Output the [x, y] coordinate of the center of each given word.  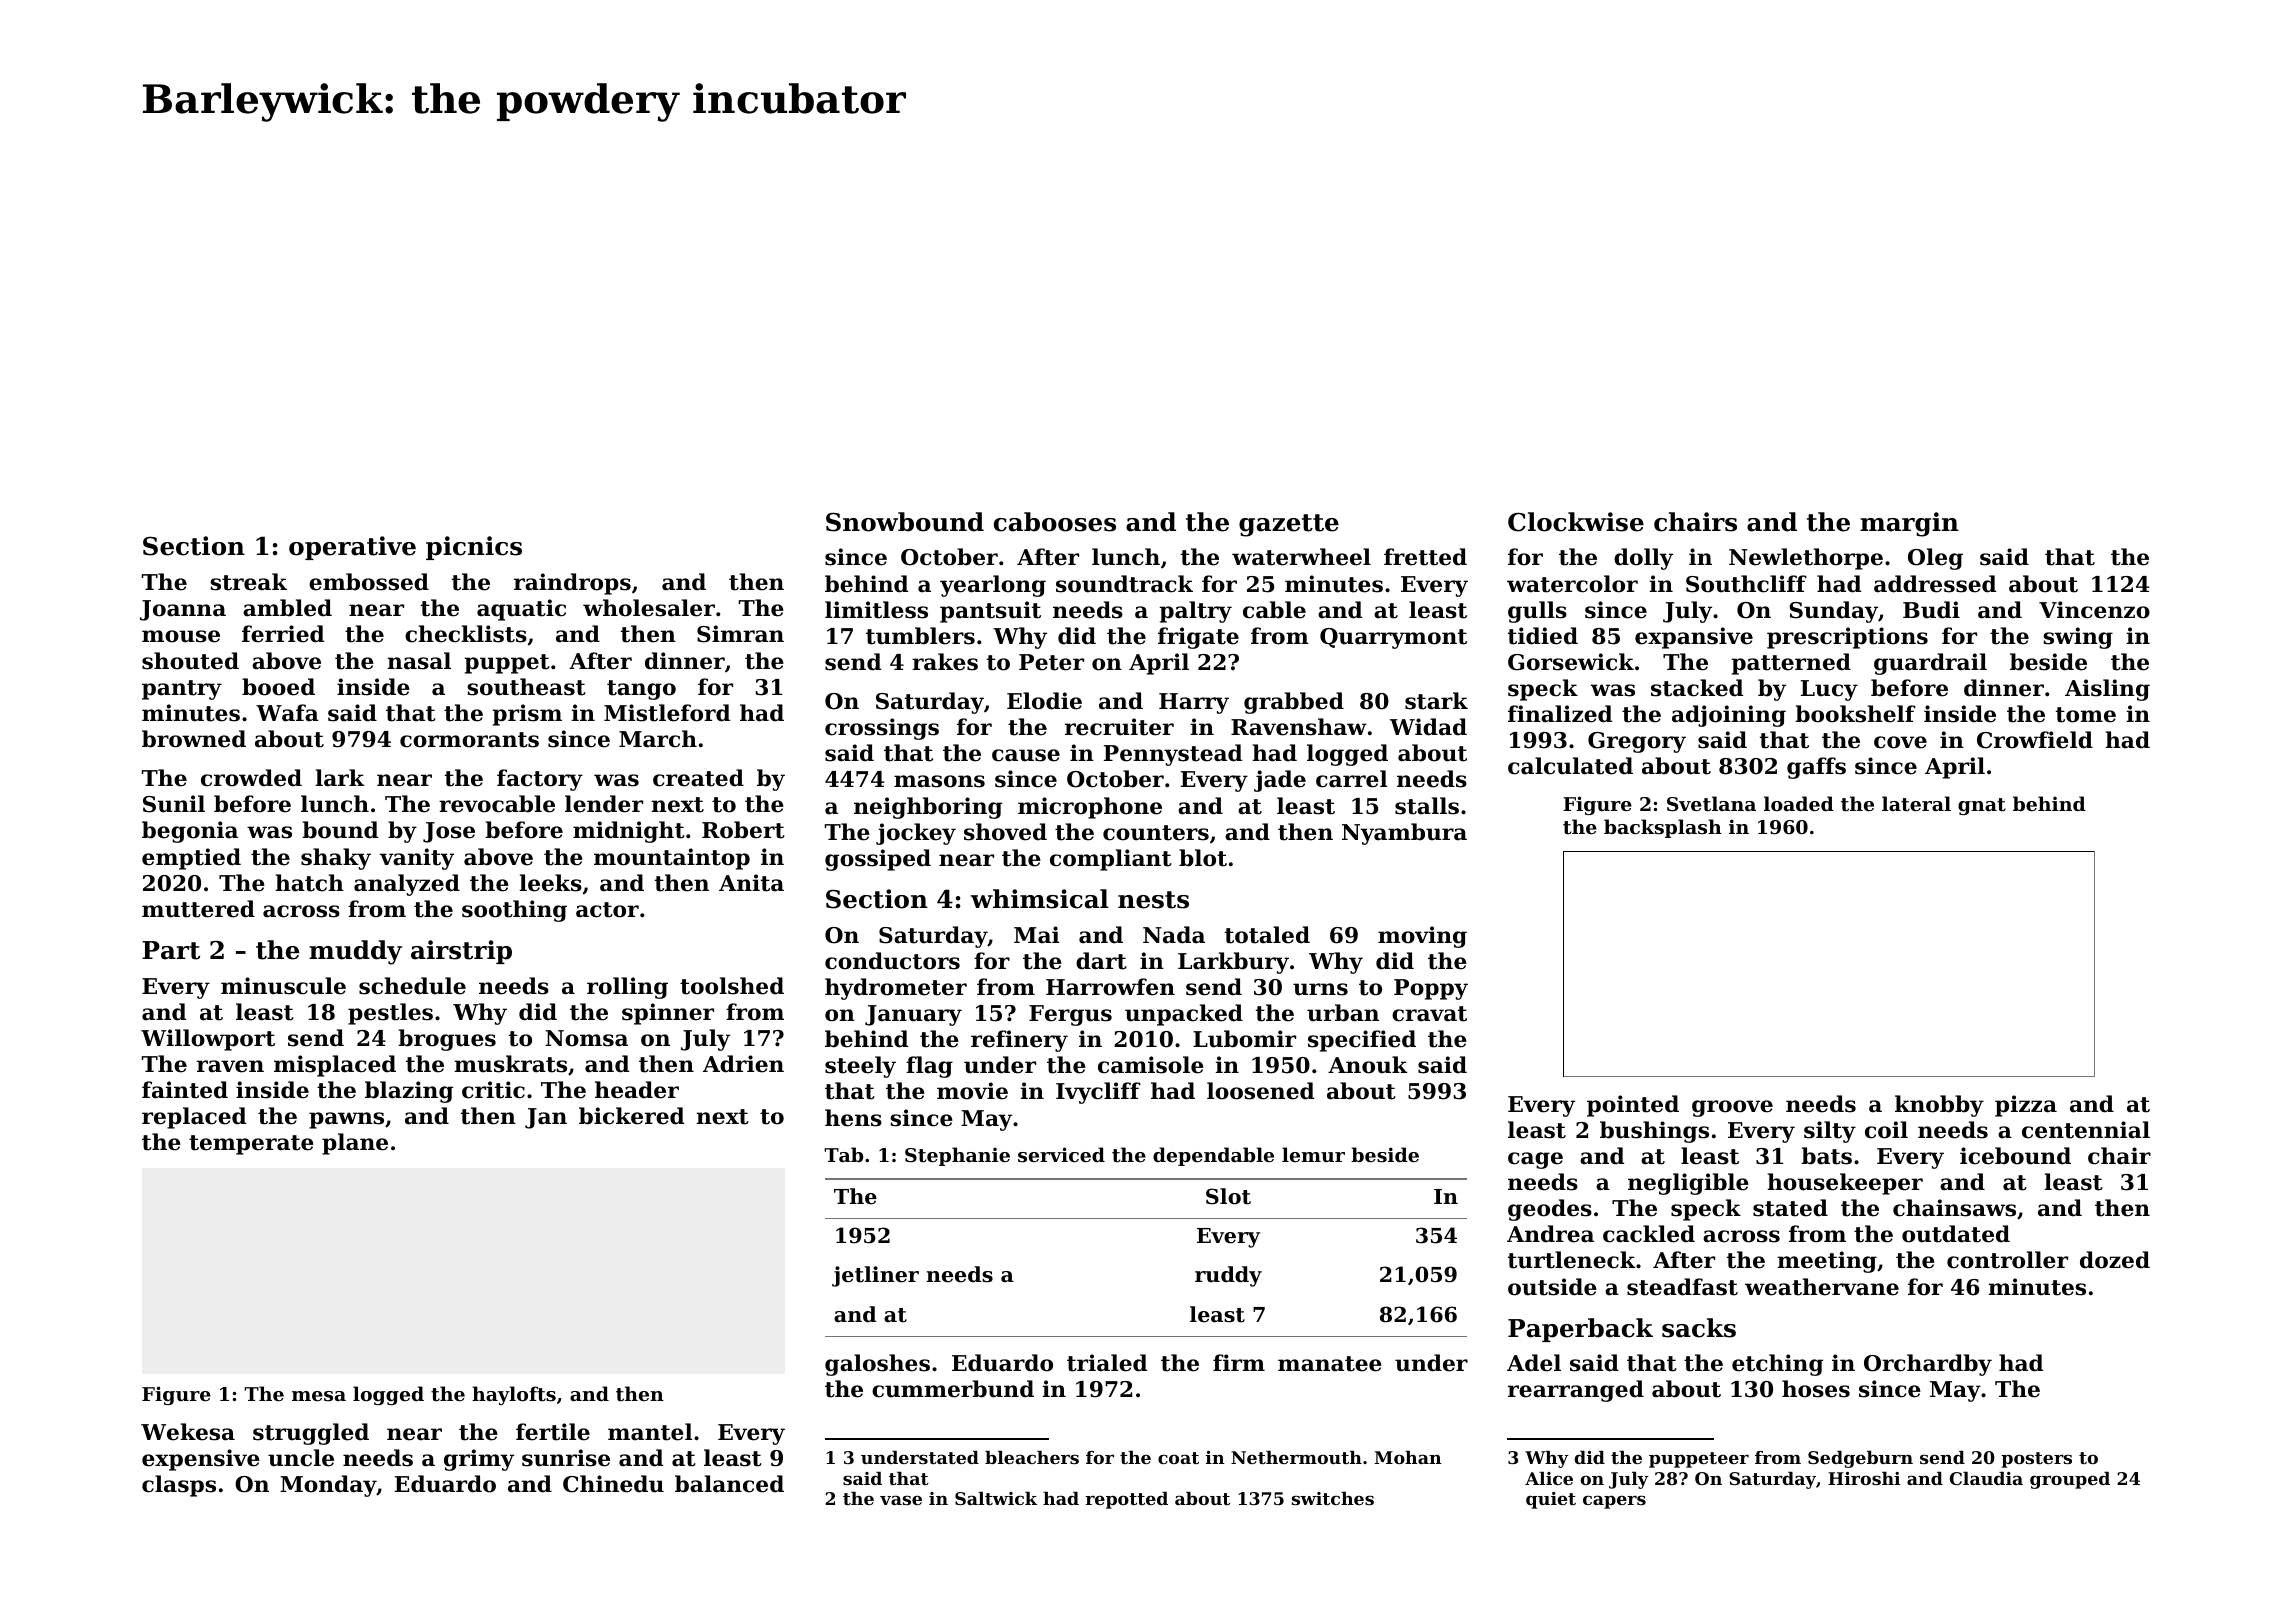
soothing [514, 911]
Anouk [1367, 1065]
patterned [1791, 664]
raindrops [572, 584]
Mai [1036, 935]
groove [1732, 1108]
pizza [2026, 1106]
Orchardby [1928, 1365]
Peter [1051, 662]
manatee [1330, 1364]
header [637, 1090]
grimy [479, 1460]
